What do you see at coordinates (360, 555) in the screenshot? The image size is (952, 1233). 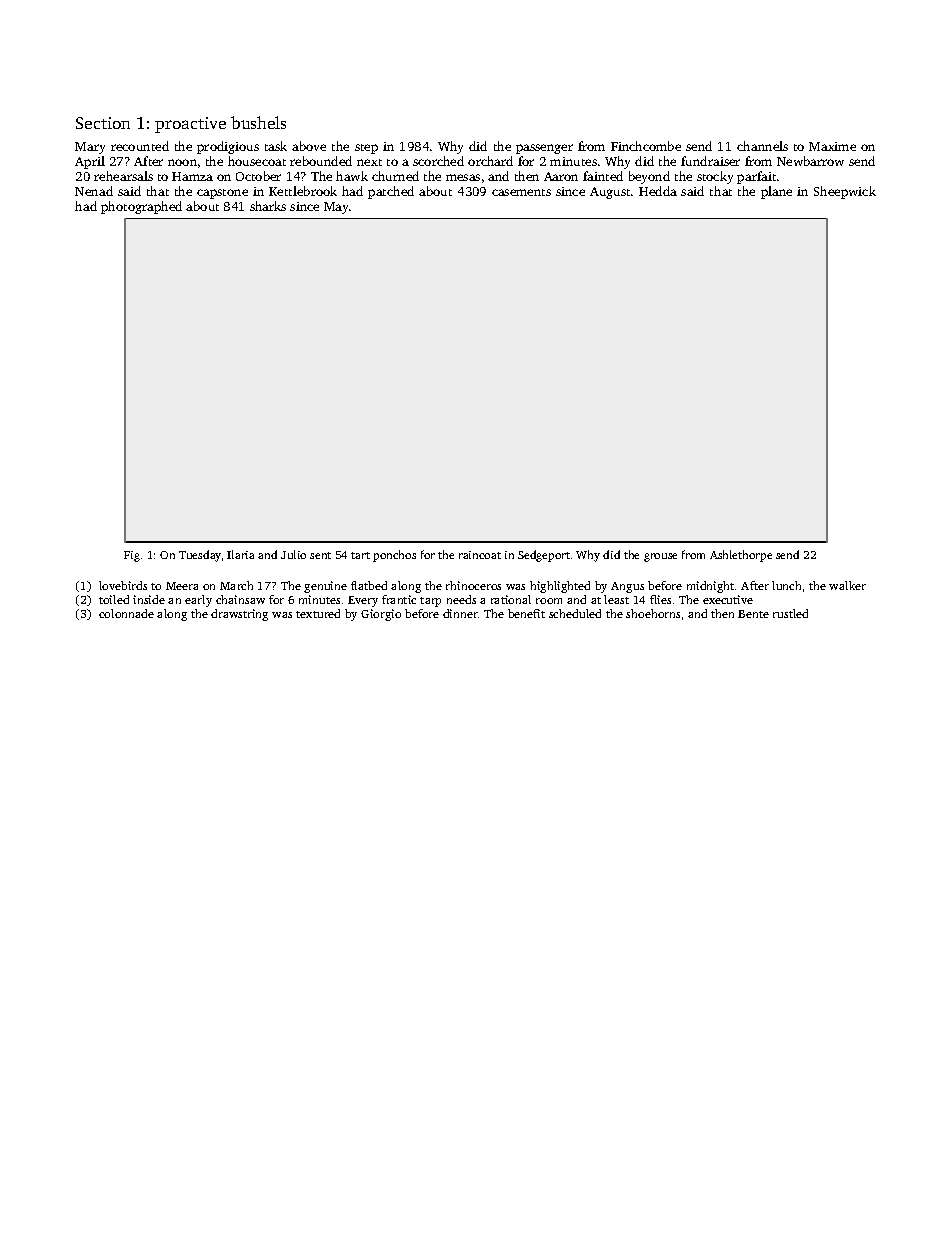 I see `tart` at bounding box center [360, 555].
